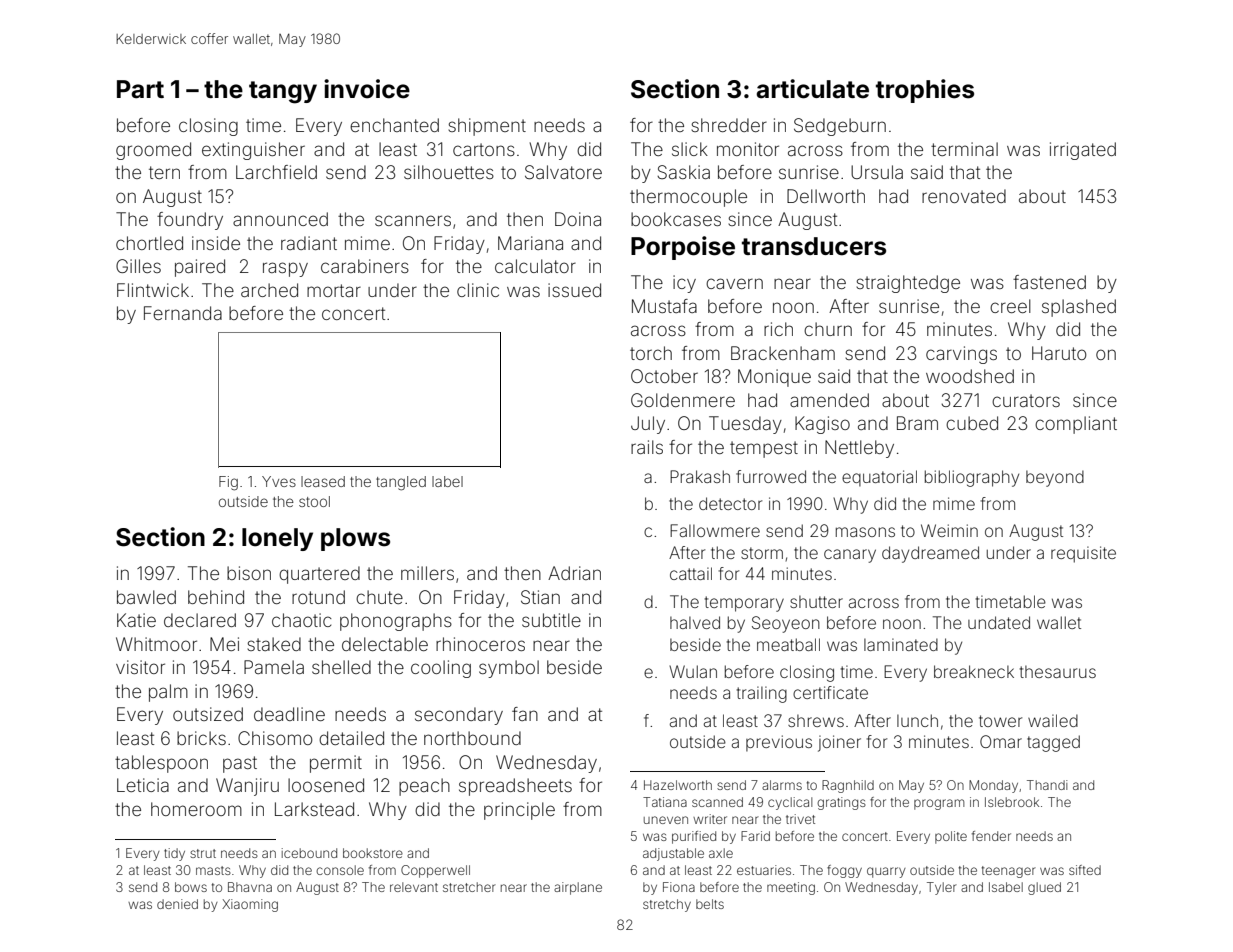 The width and height of the page is (1233, 952). I want to click on trophies, so click(925, 91).
